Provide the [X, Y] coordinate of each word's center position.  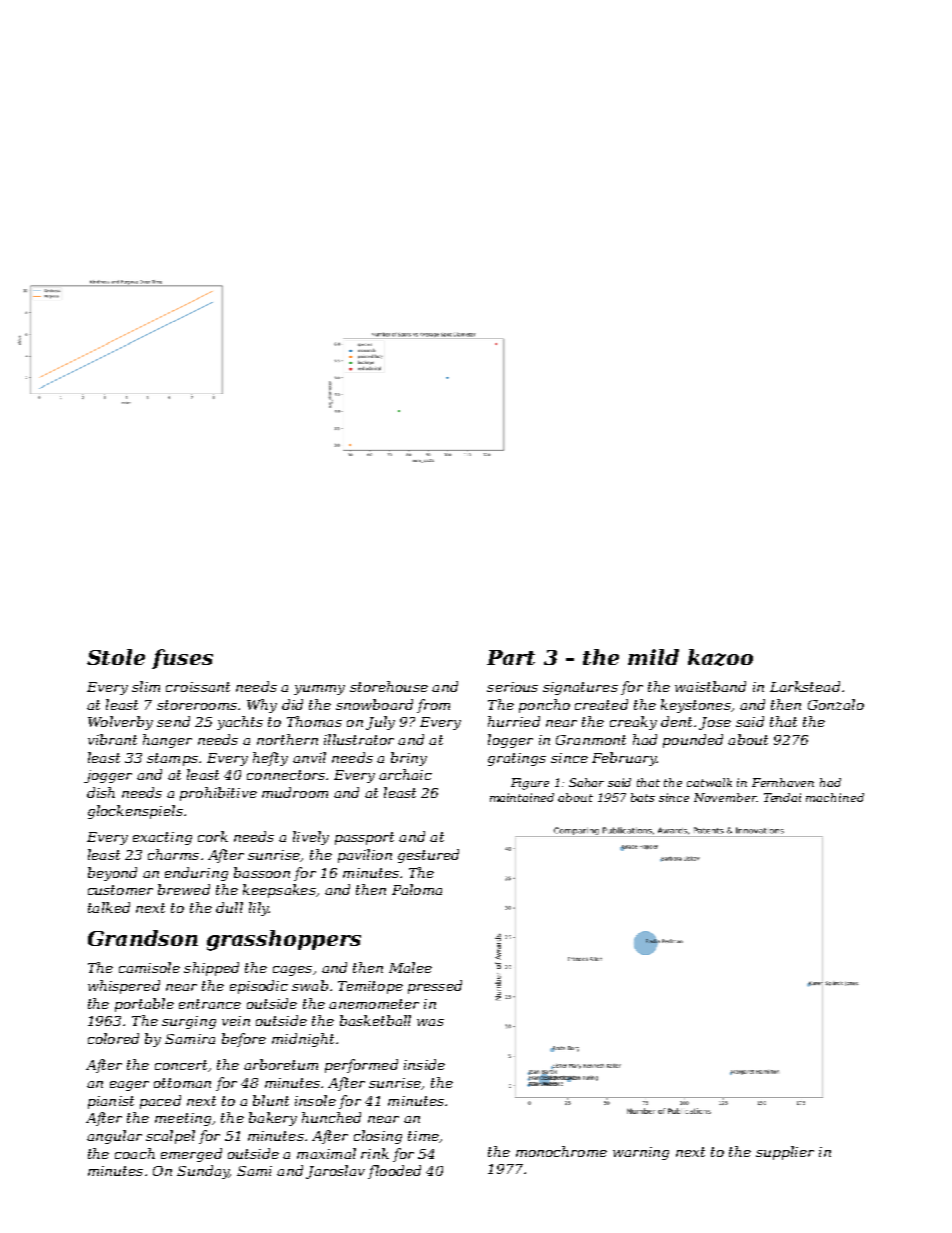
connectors [286, 775]
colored [113, 1038]
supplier [785, 1153]
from [433, 706]
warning [641, 1153]
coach [135, 1153]
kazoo [720, 657]
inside [424, 1064]
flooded [394, 1172]
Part [511, 657]
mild [653, 657]
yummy [319, 690]
